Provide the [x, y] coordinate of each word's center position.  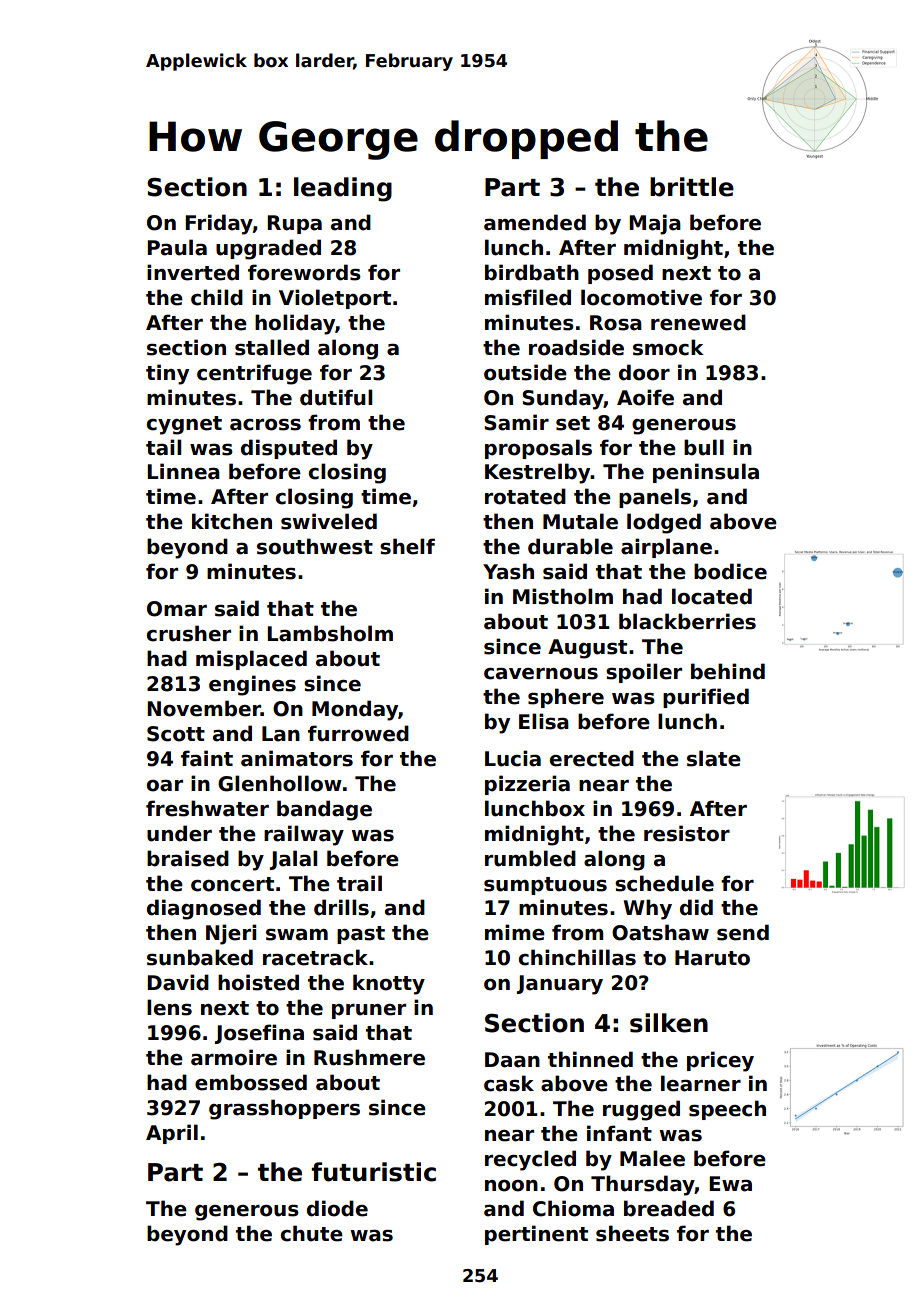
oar [165, 786]
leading [343, 189]
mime [515, 932]
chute [312, 1233]
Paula [177, 247]
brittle [692, 187]
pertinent [536, 1235]
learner [701, 1083]
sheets [632, 1233]
